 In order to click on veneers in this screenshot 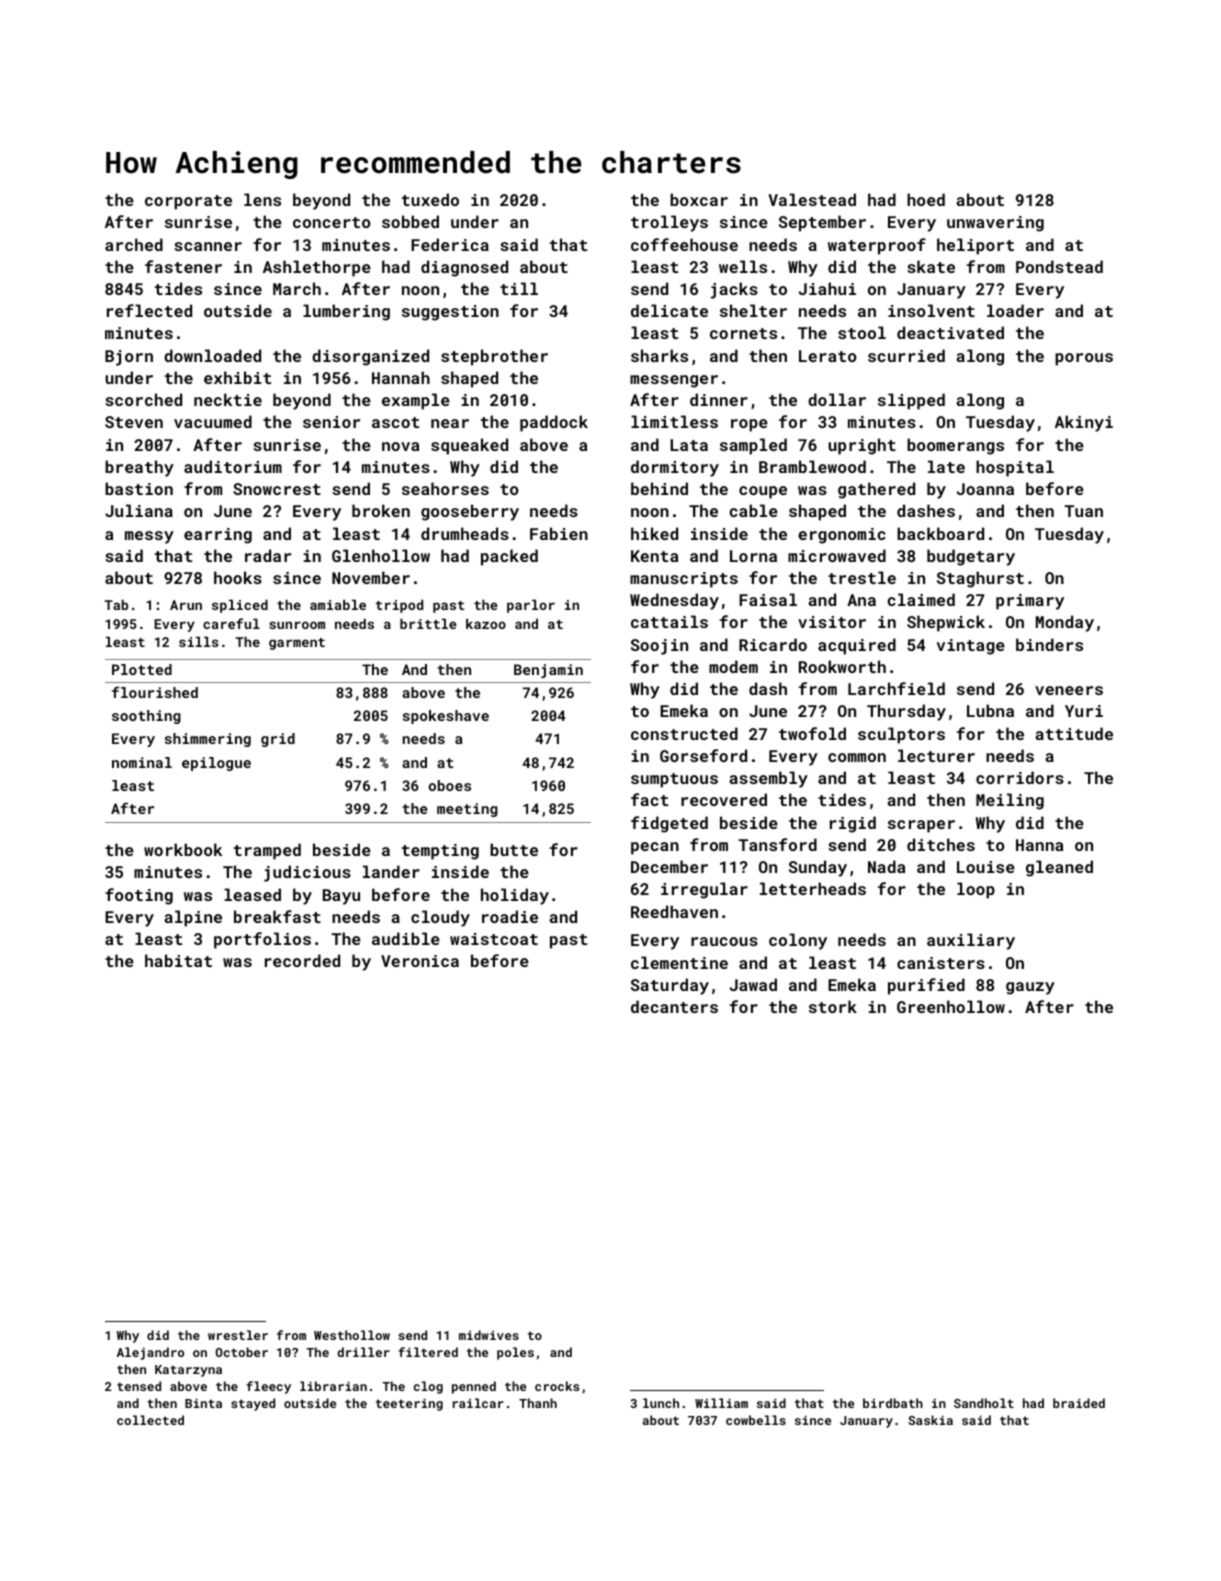, I will do `click(1069, 690)`.
